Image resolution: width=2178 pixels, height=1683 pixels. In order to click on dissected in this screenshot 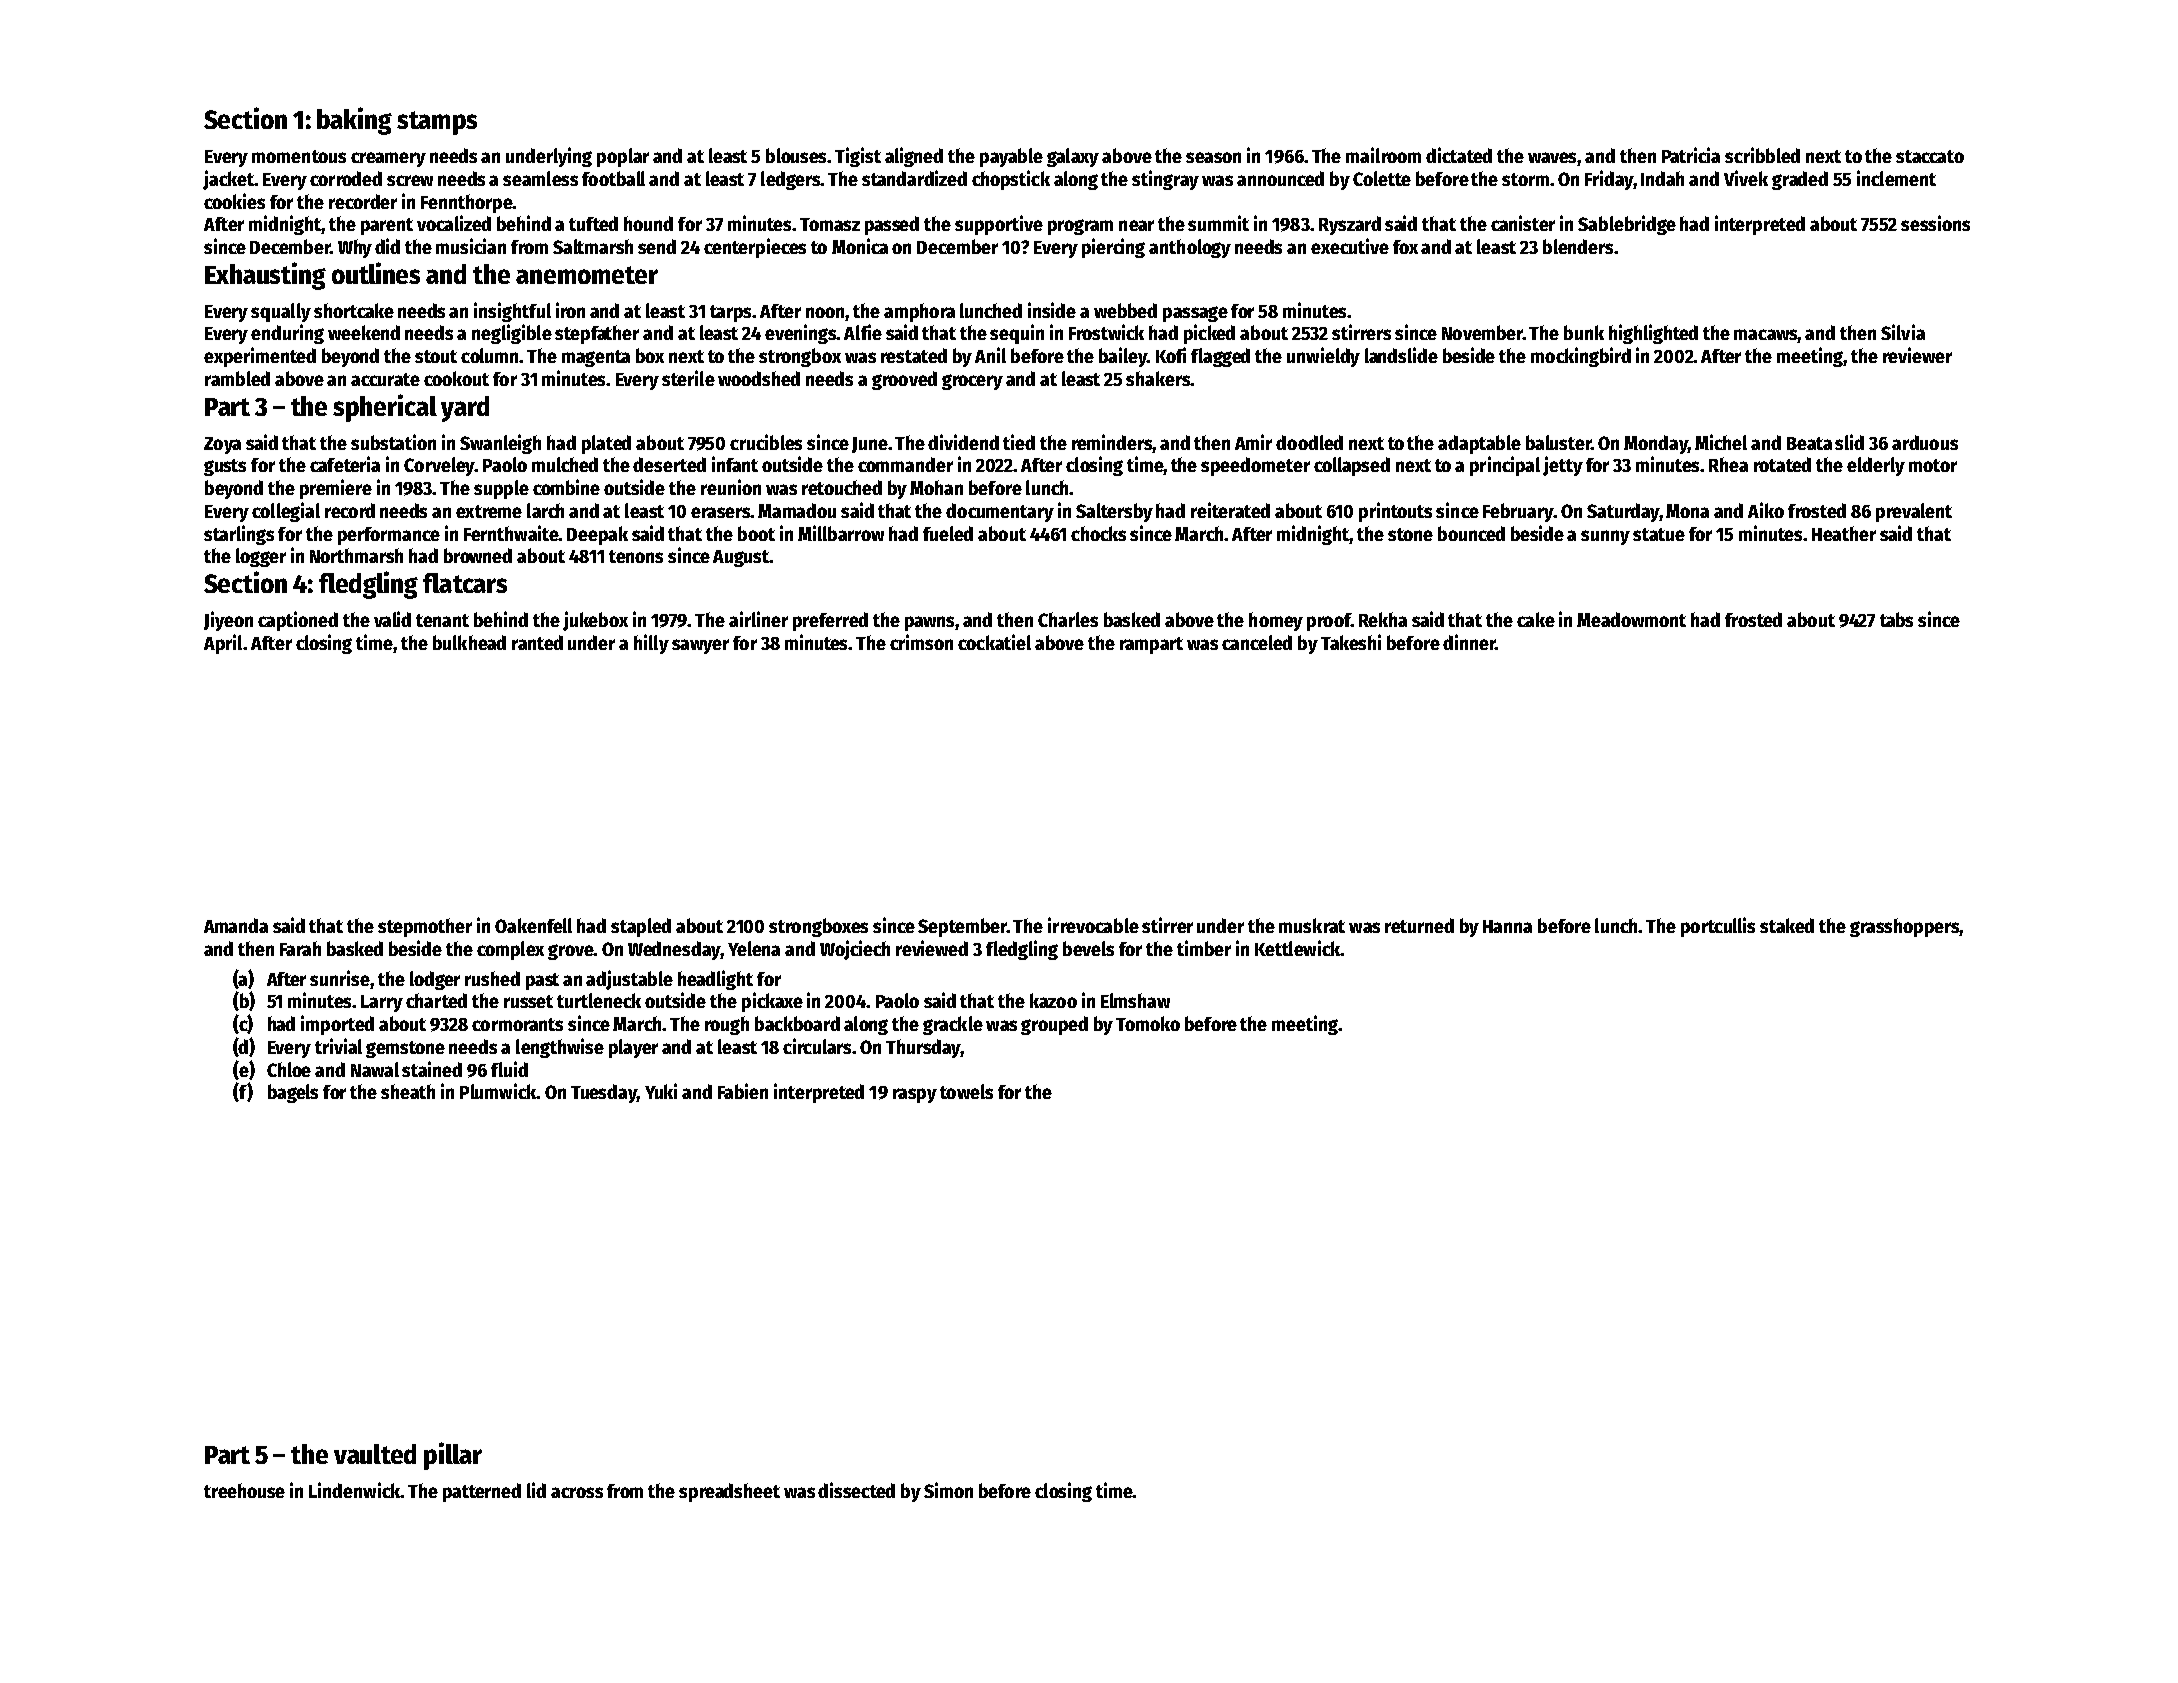, I will do `click(856, 1490)`.
